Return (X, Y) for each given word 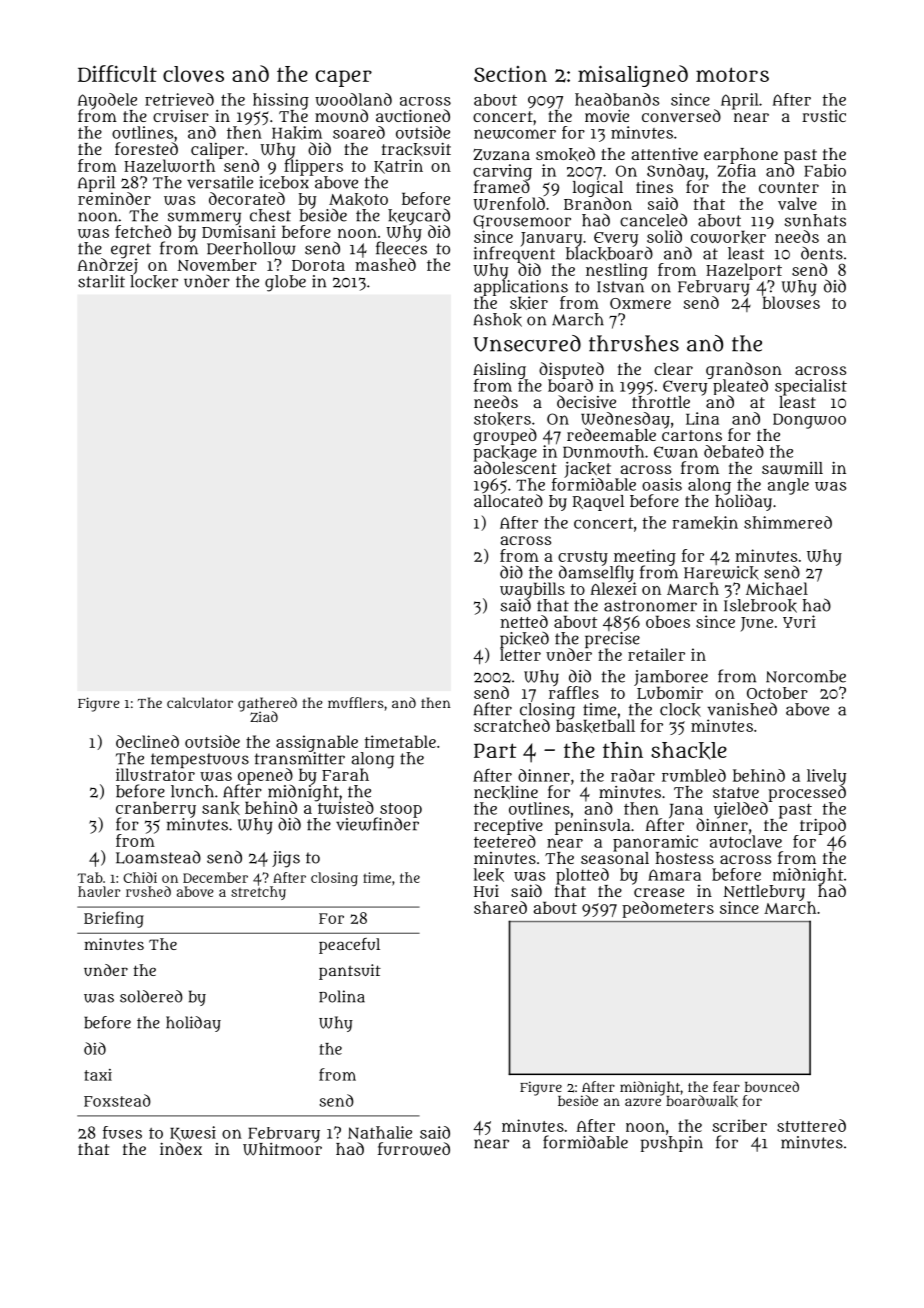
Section (510, 74)
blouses (791, 303)
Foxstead (117, 1100)
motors (732, 74)
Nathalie (380, 1132)
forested (146, 148)
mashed (385, 264)
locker (154, 282)
